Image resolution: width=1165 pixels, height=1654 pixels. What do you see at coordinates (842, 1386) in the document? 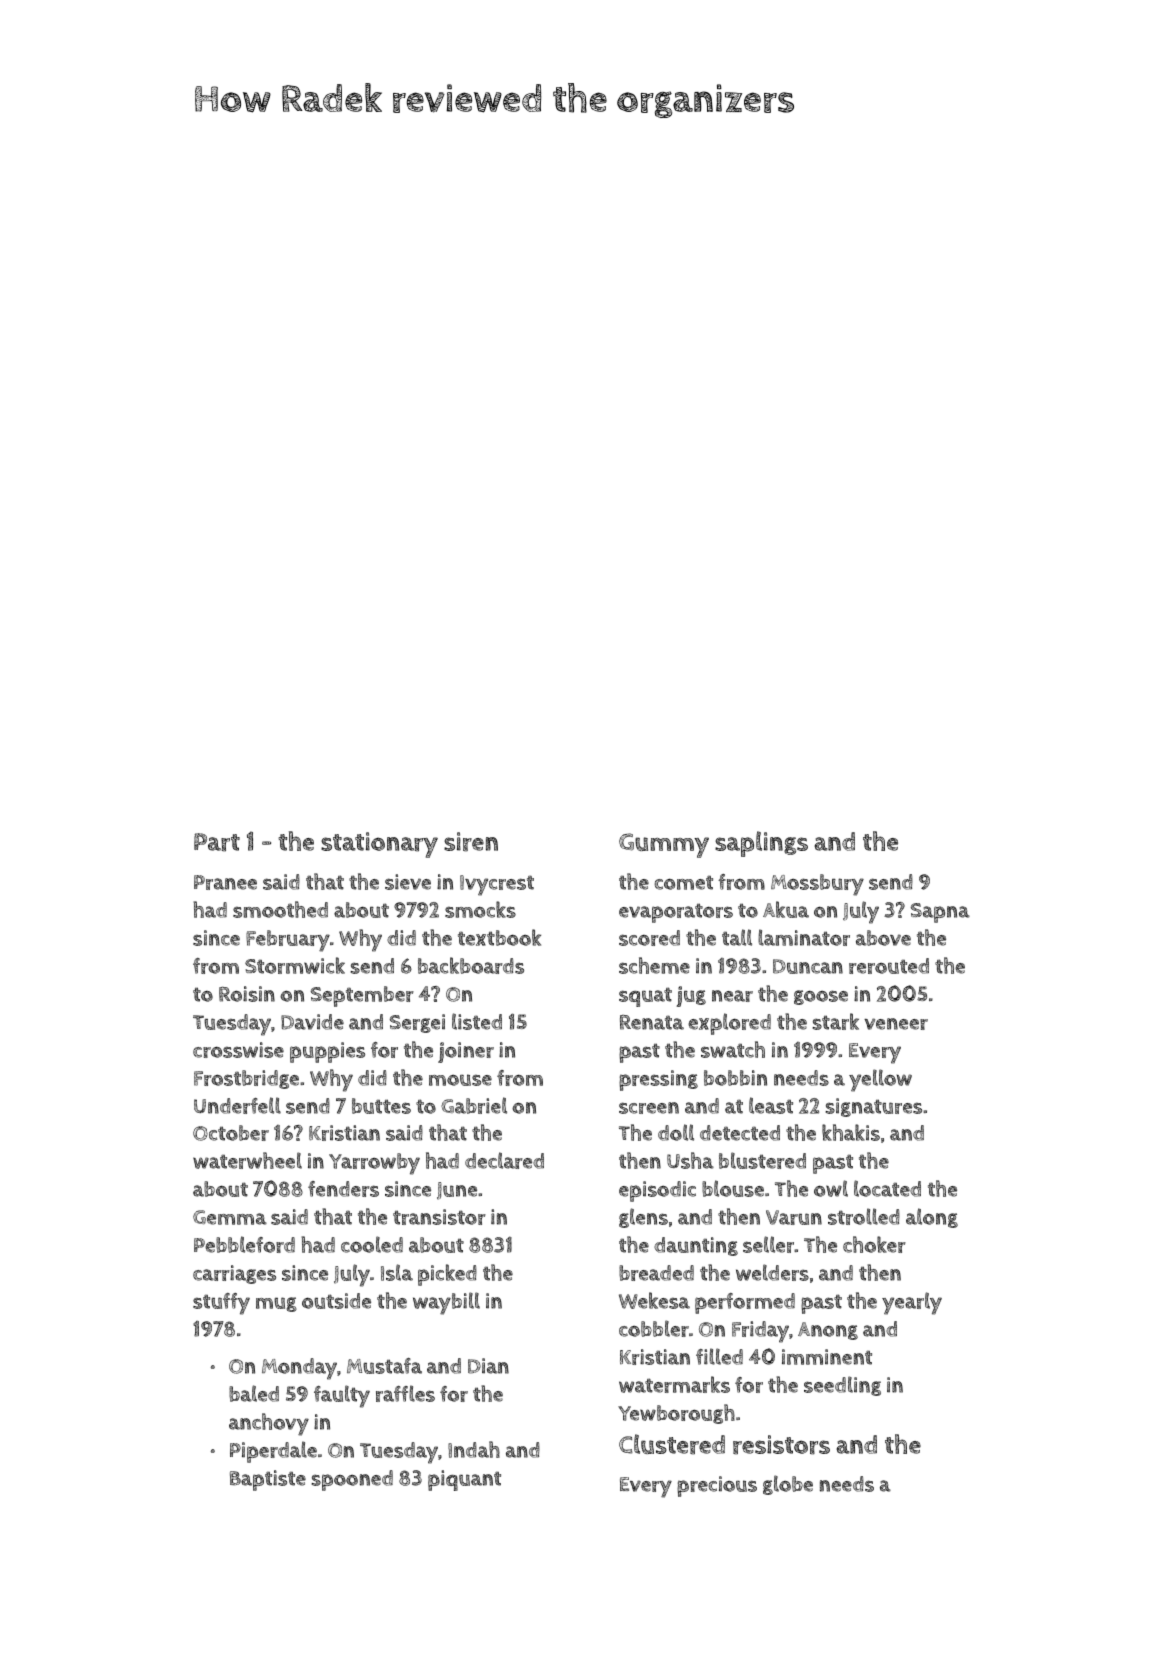
I see `seedling` at bounding box center [842, 1386].
